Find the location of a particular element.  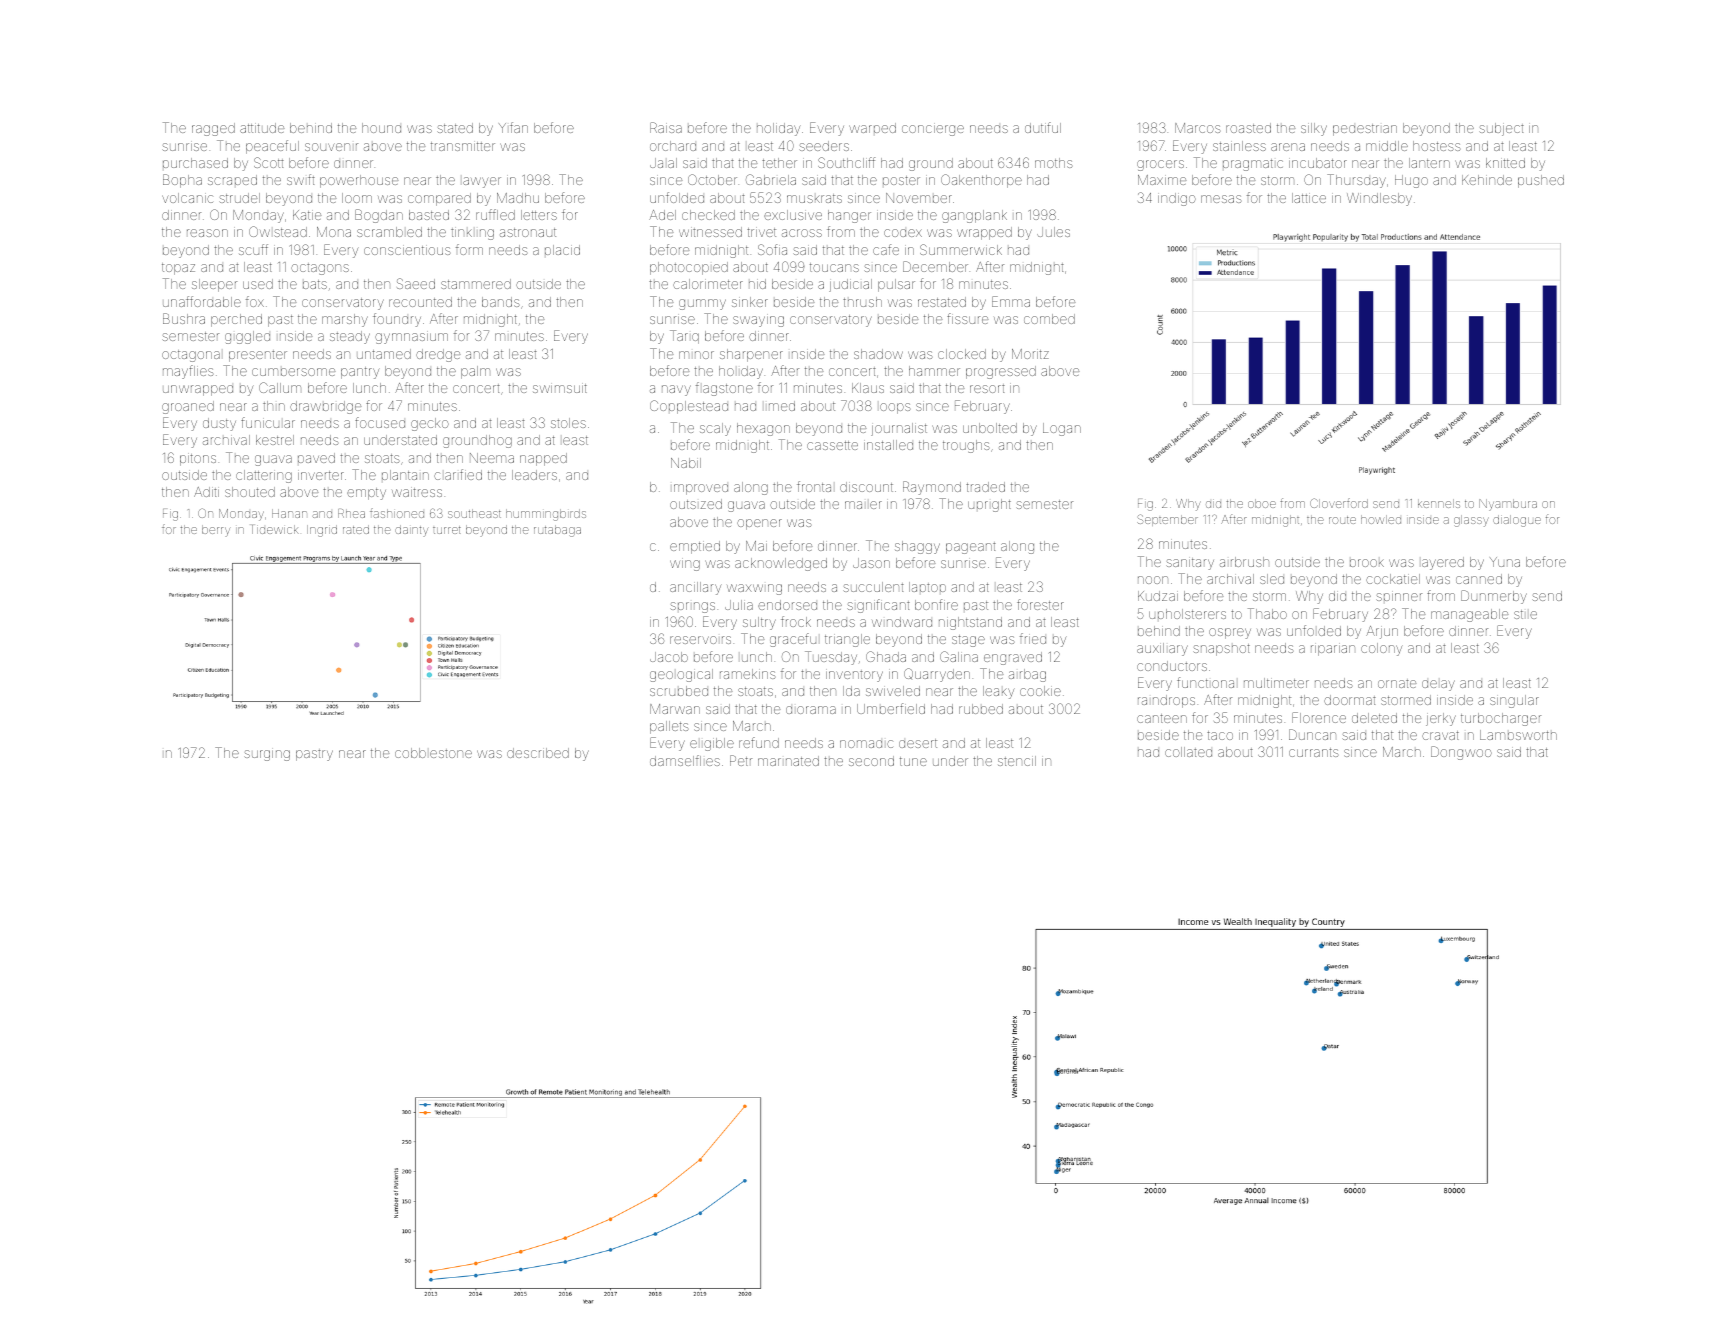

cassette is located at coordinates (832, 445).
